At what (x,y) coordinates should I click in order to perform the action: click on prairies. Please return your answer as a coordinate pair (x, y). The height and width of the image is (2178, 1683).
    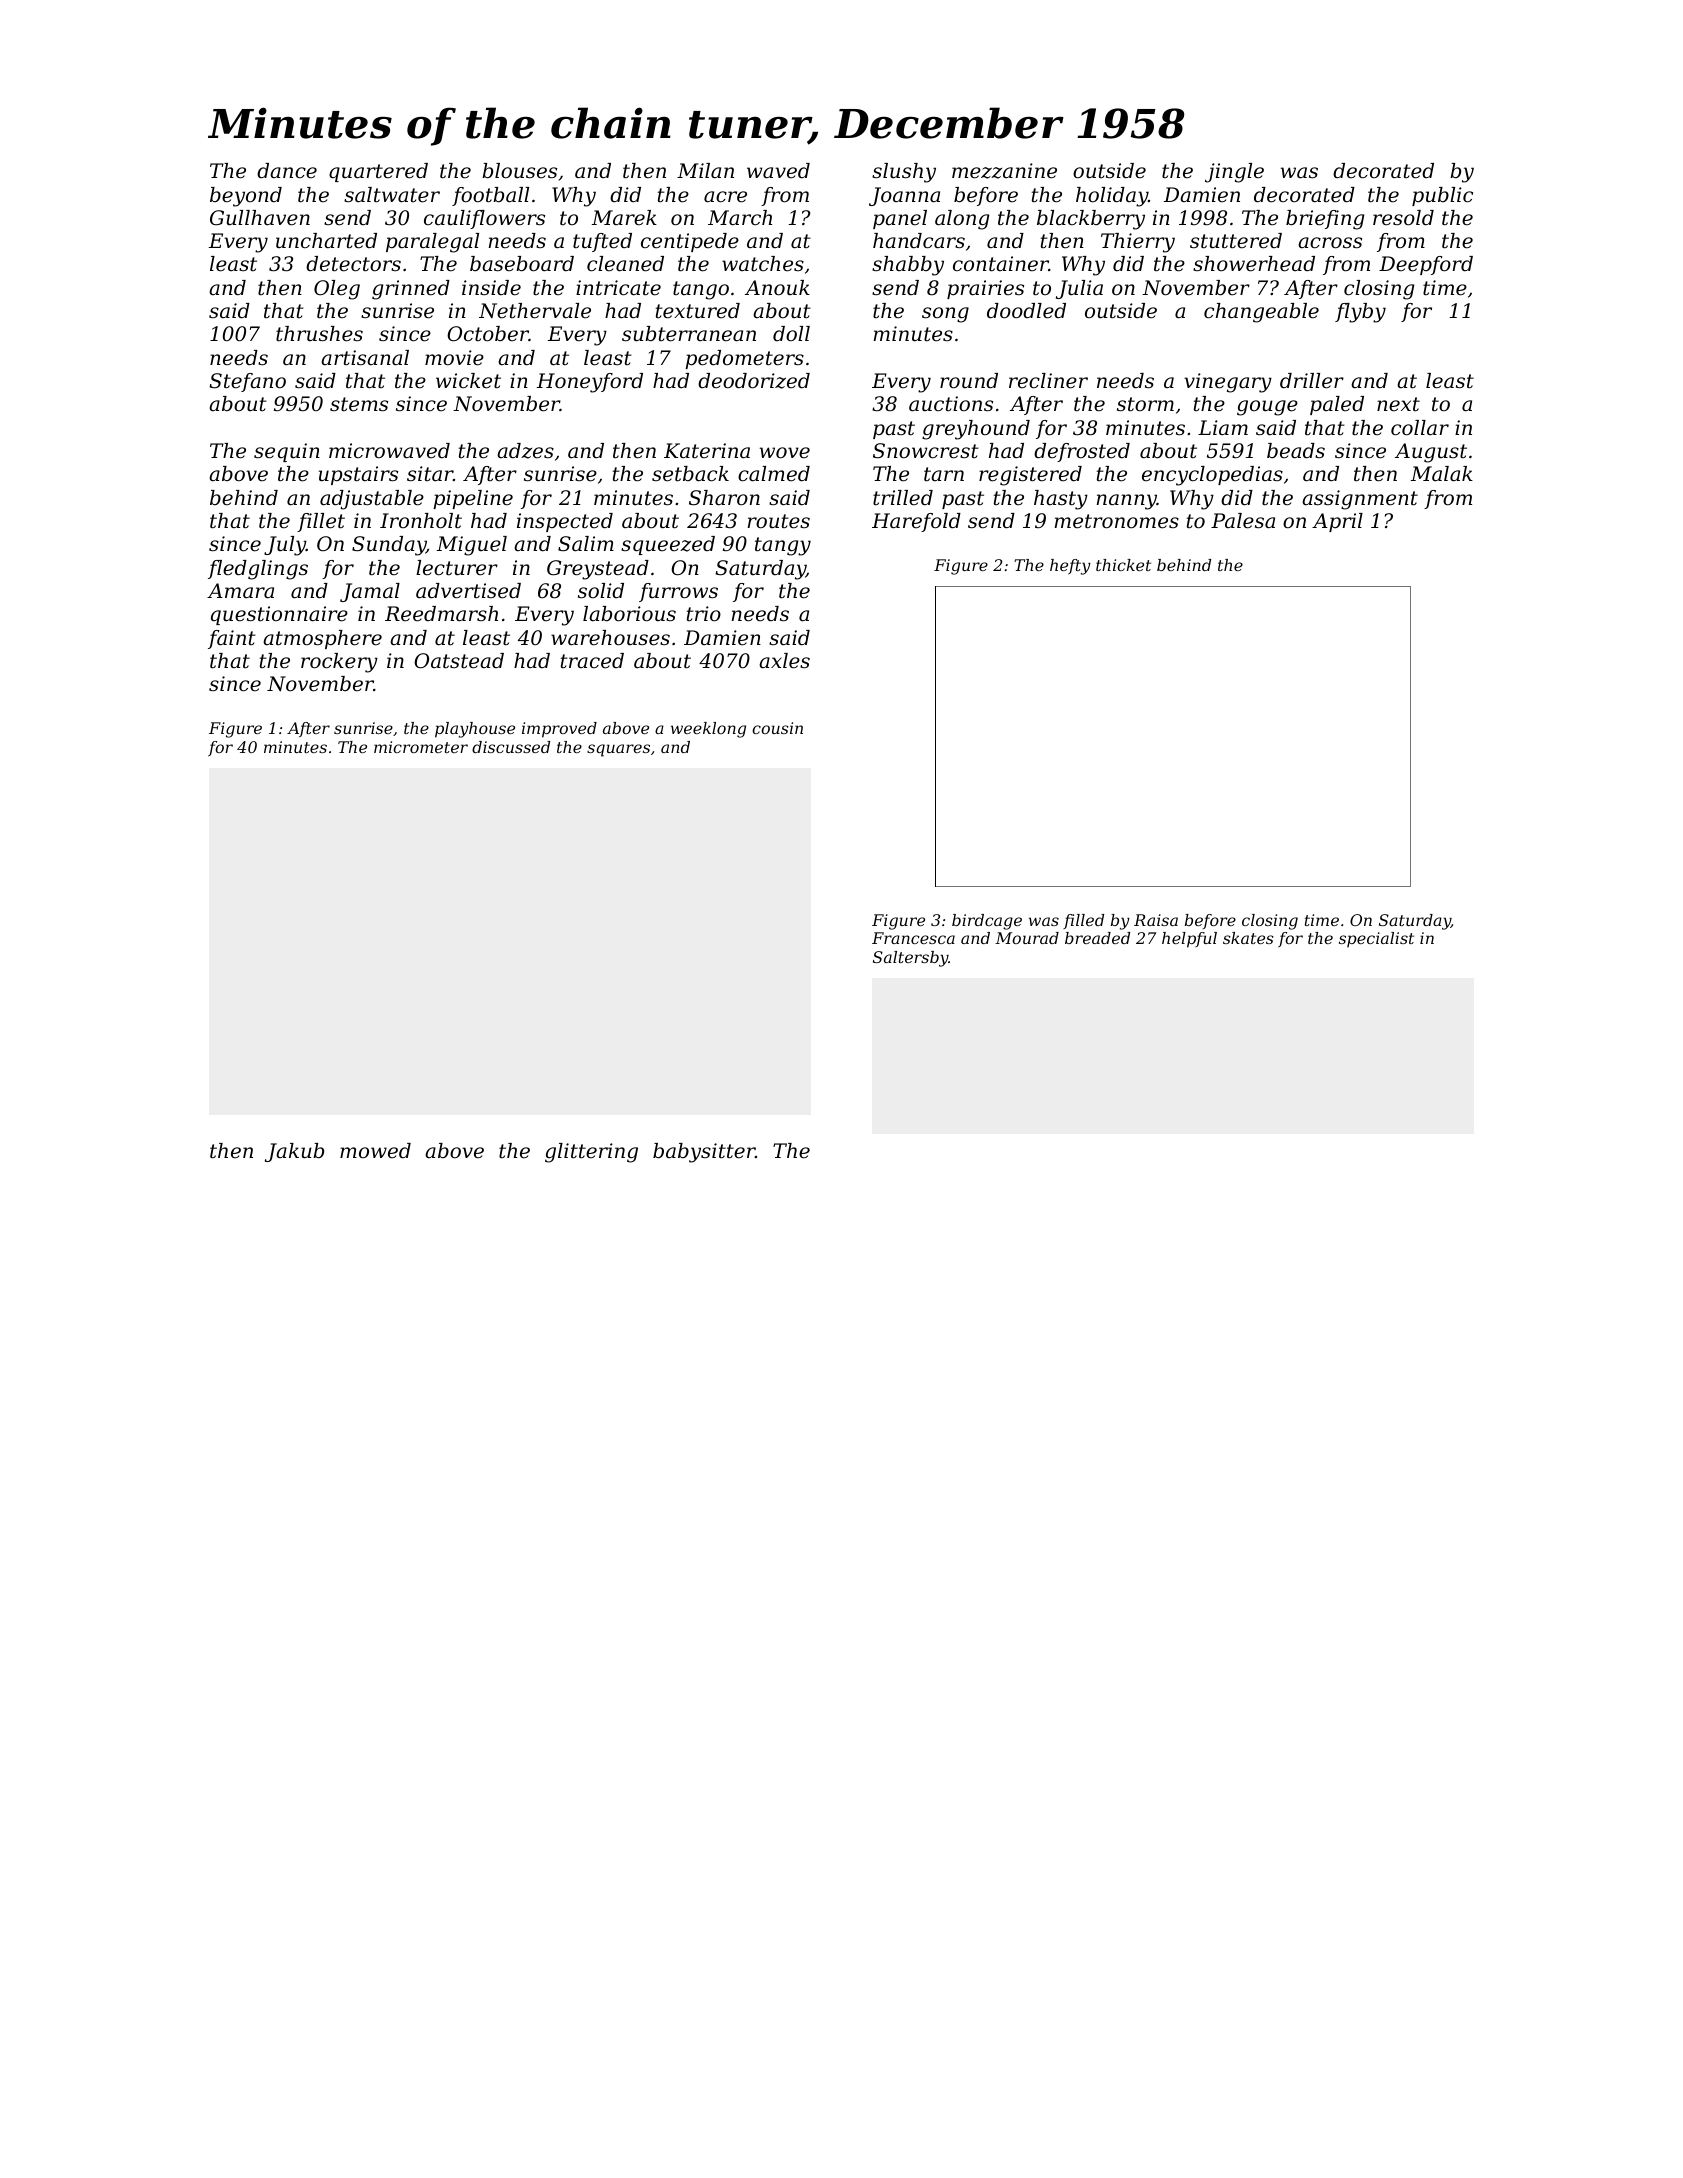
    Looking at the image, I should click on (985, 289).
